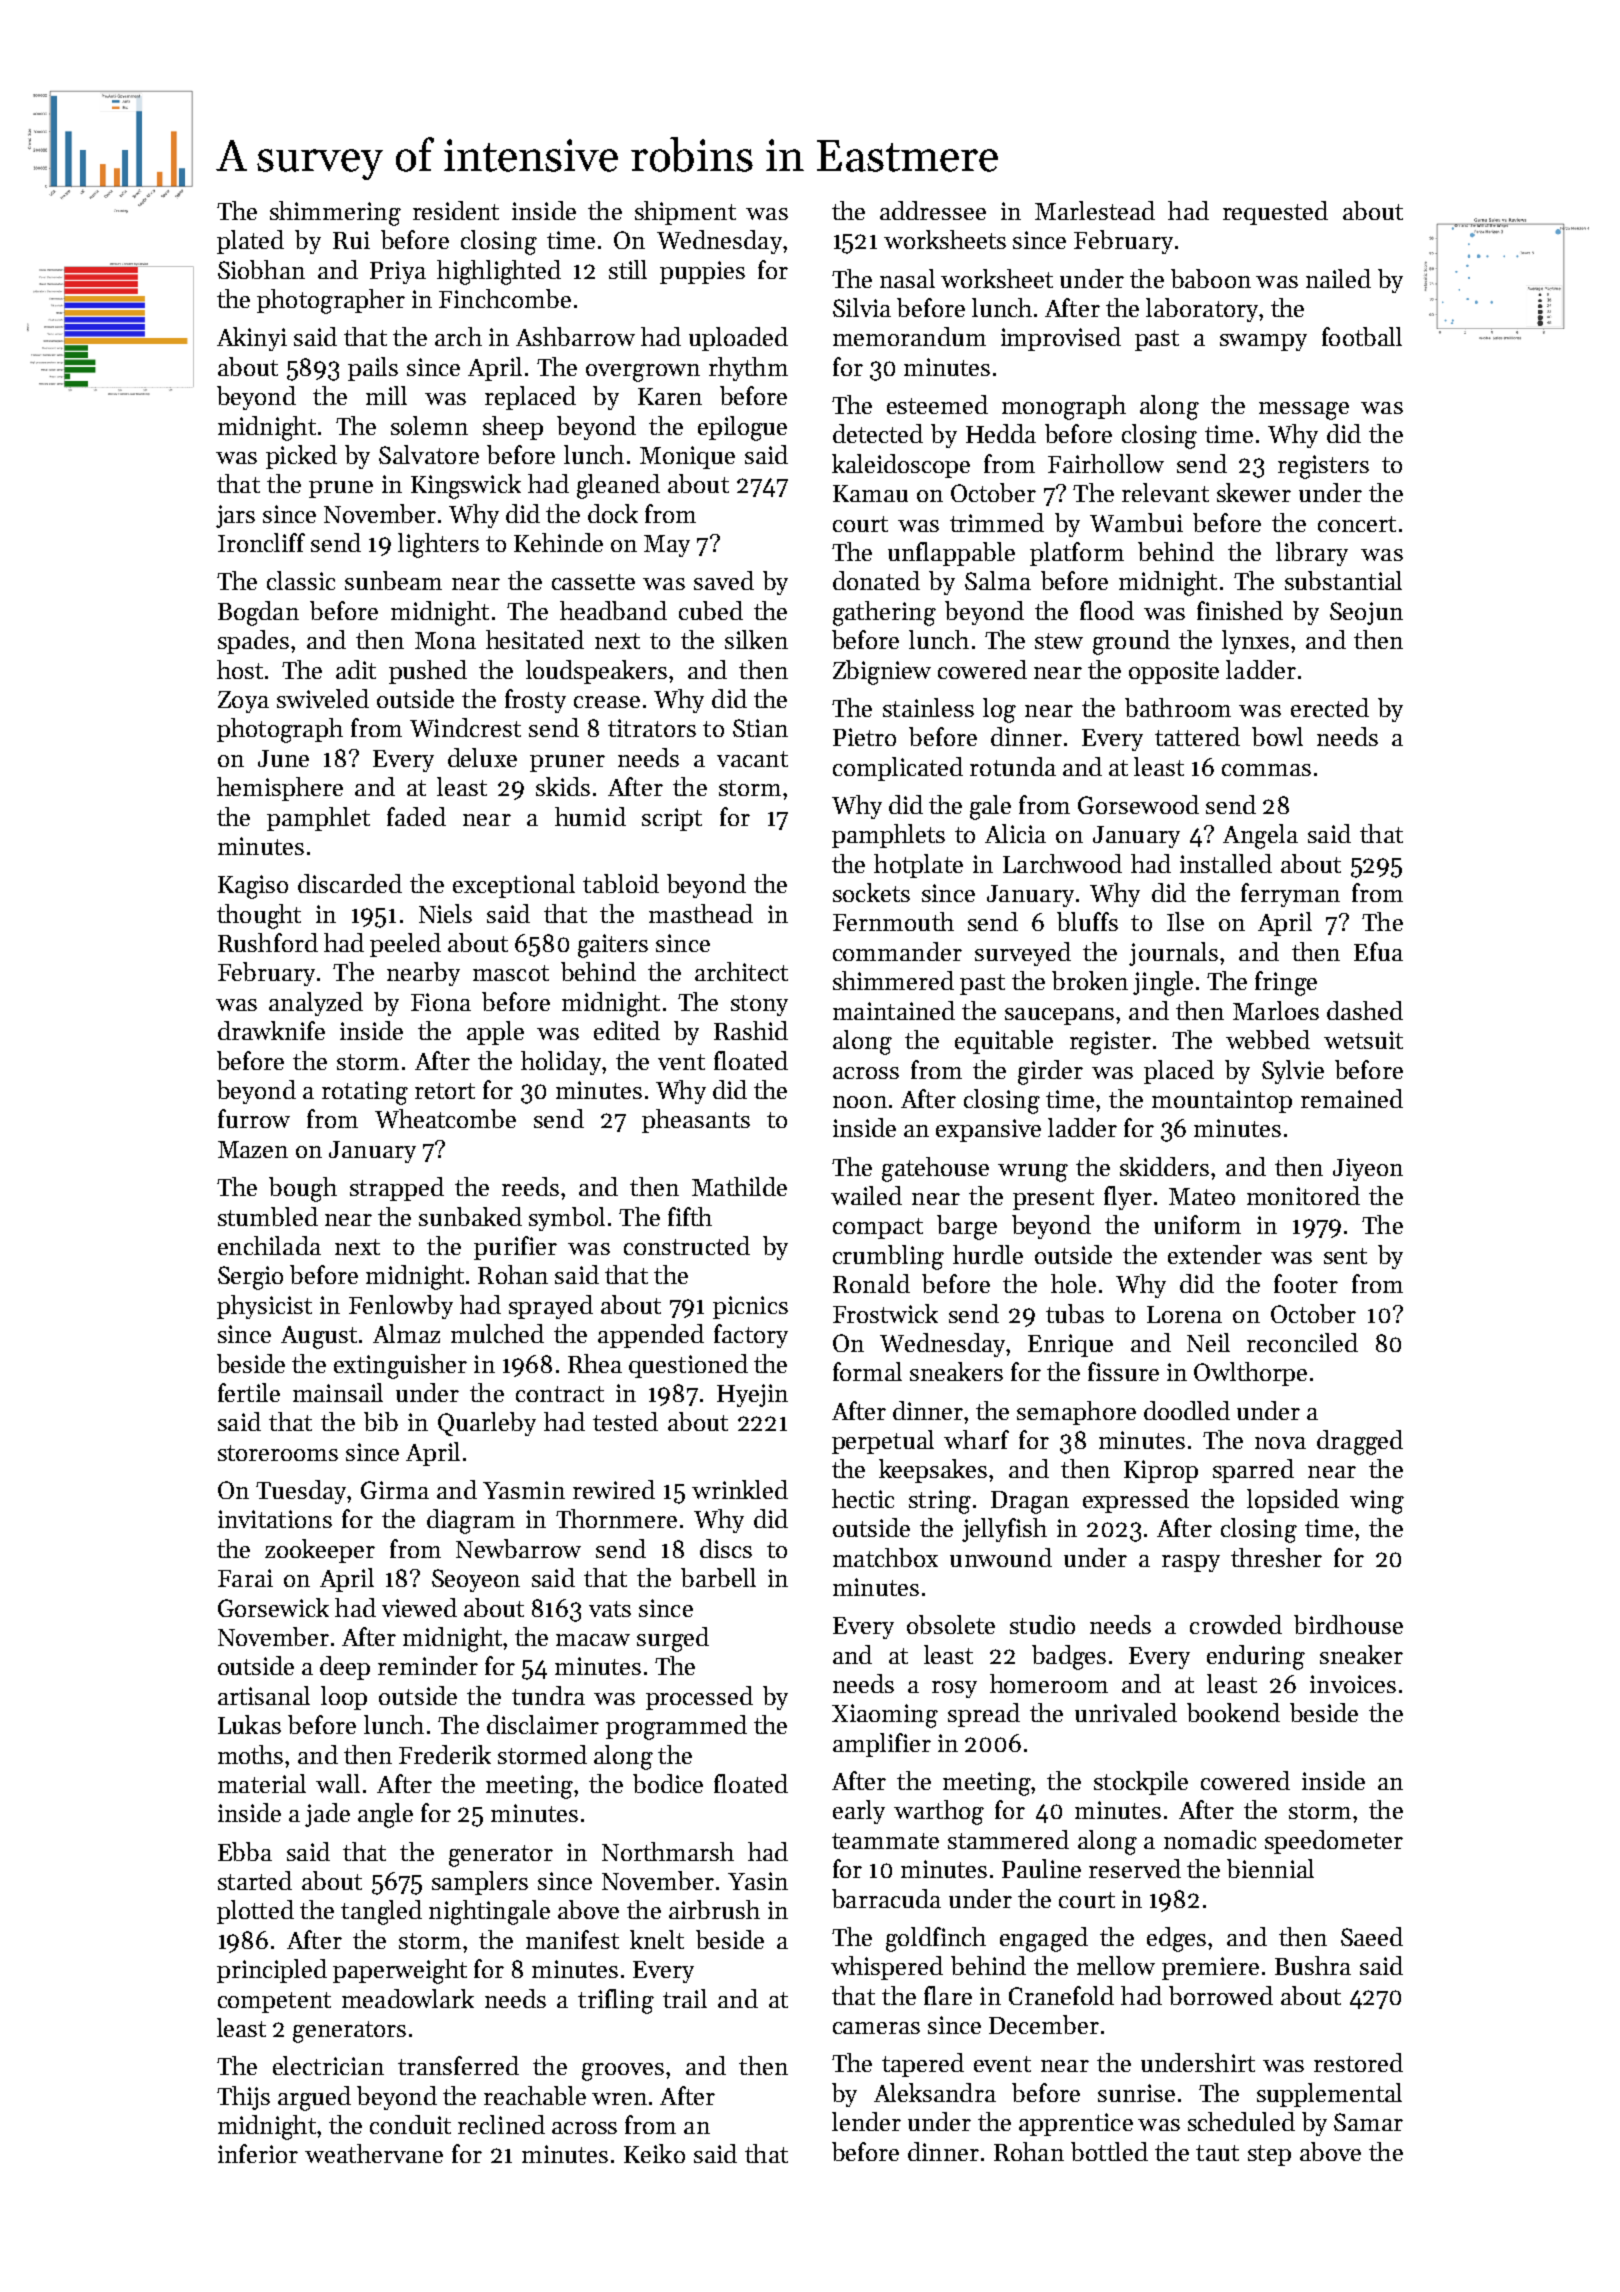 This image has height=2292, width=1620. What do you see at coordinates (967, 1227) in the image?
I see `barge` at bounding box center [967, 1227].
